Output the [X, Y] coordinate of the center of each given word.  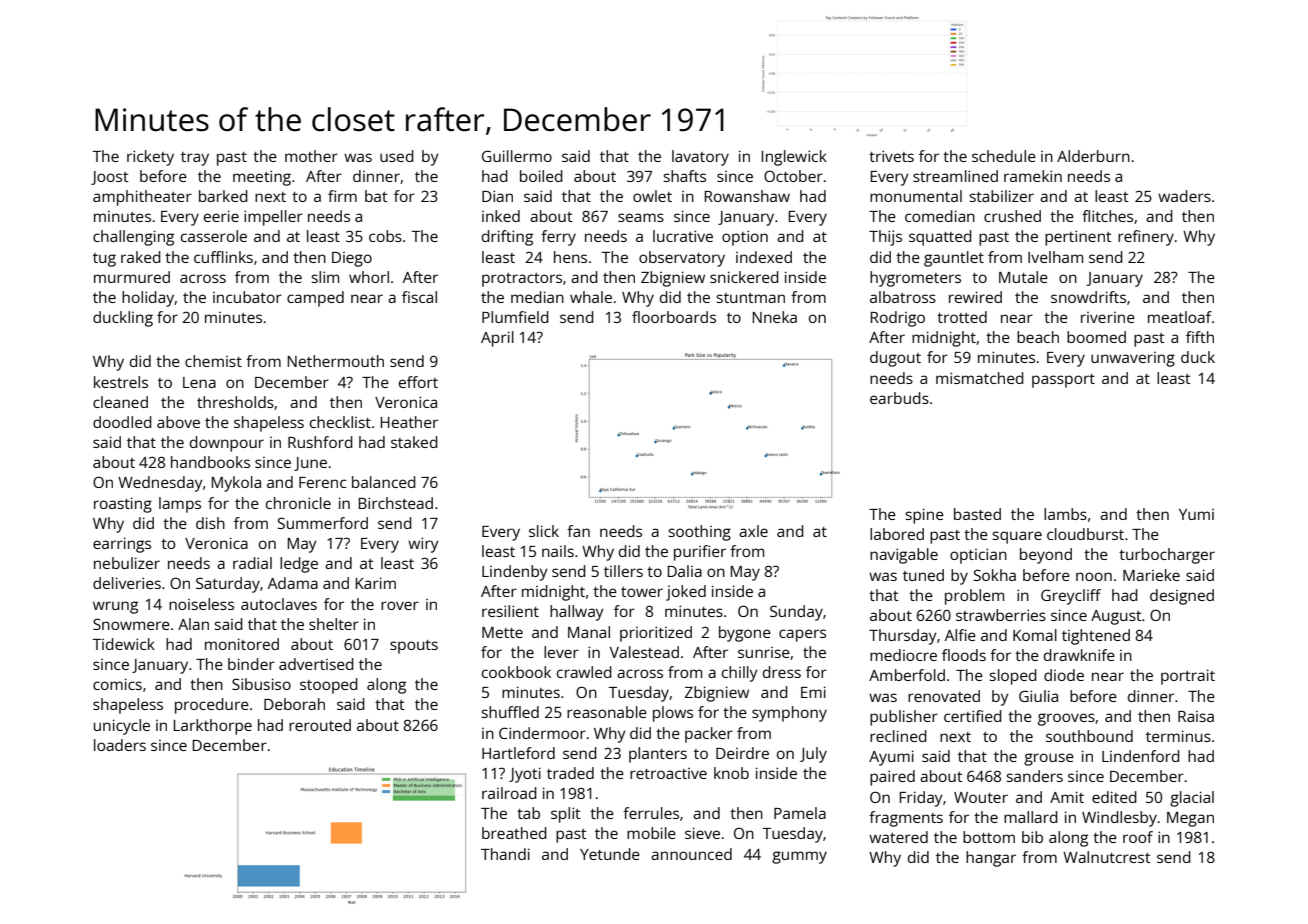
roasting [123, 505]
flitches [1107, 216]
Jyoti [525, 775]
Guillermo [517, 156]
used [397, 156]
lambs [1065, 514]
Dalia [684, 571]
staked [414, 442]
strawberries [1001, 615]
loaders [120, 745]
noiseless [201, 604]
